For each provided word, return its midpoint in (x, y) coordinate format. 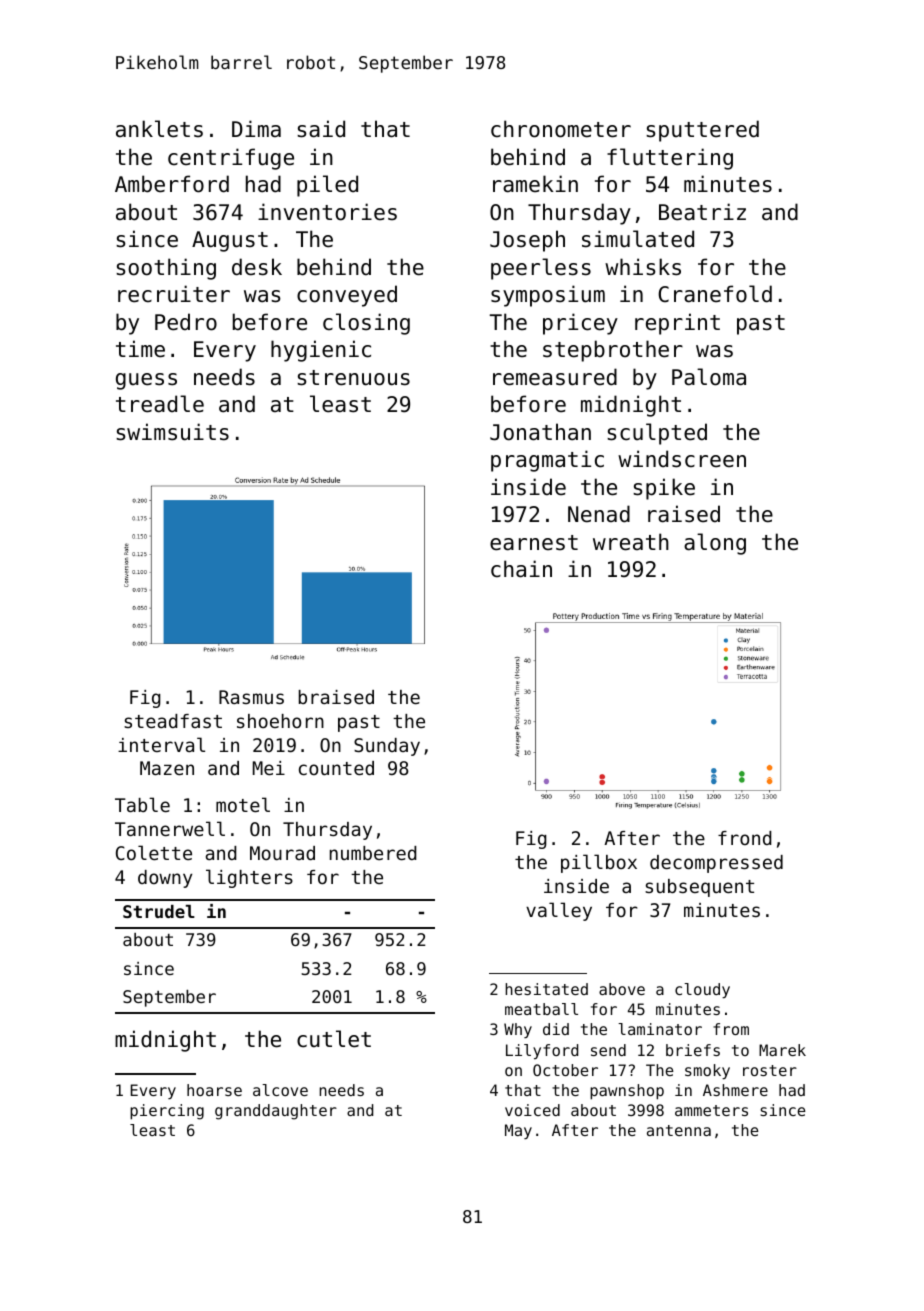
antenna (679, 1130)
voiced (532, 1110)
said (321, 129)
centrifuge (231, 159)
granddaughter (276, 1112)
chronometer (561, 129)
